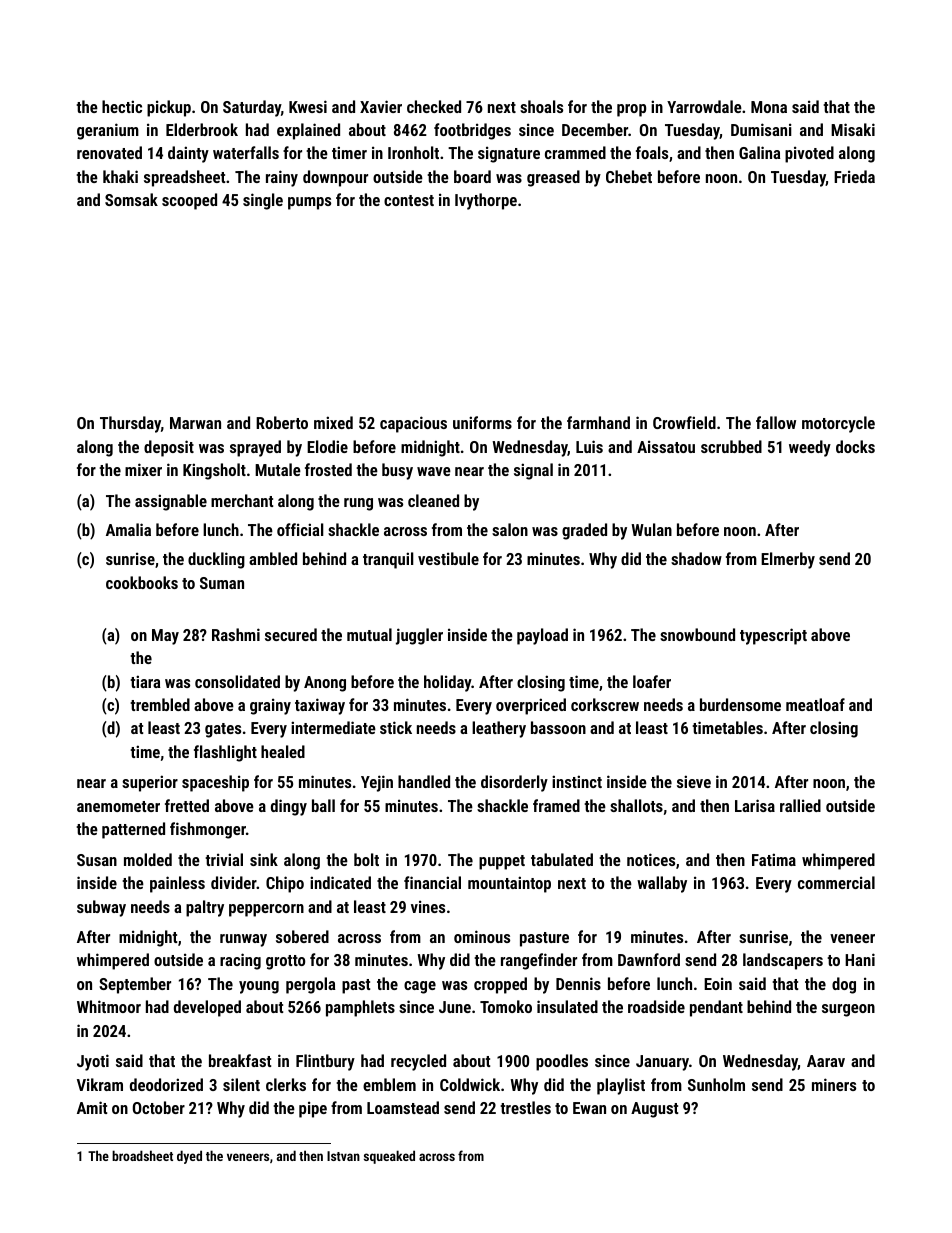  I want to click on squeaked, so click(389, 1157).
